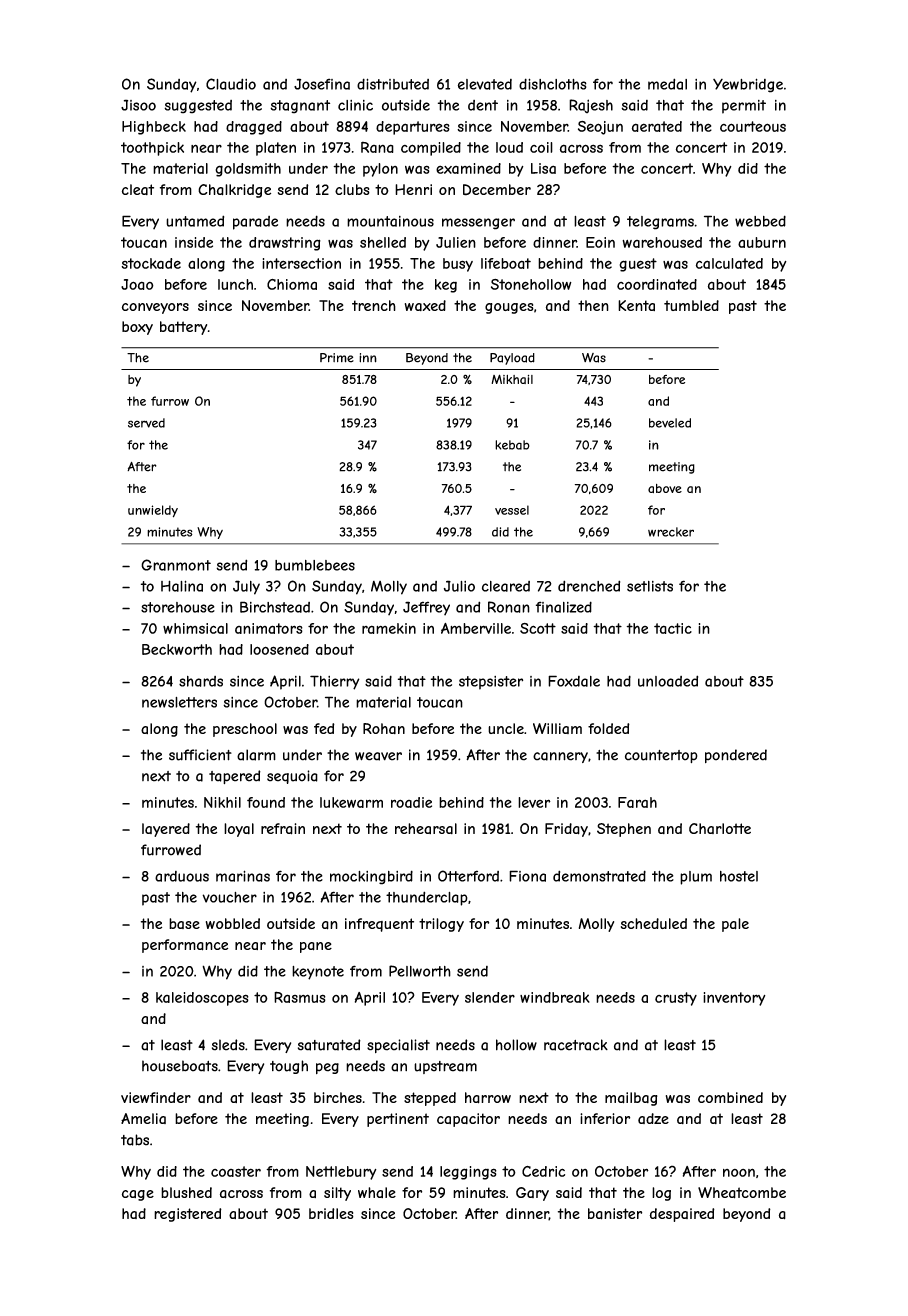 This screenshot has width=908, height=1316. I want to click on slender, so click(490, 997).
